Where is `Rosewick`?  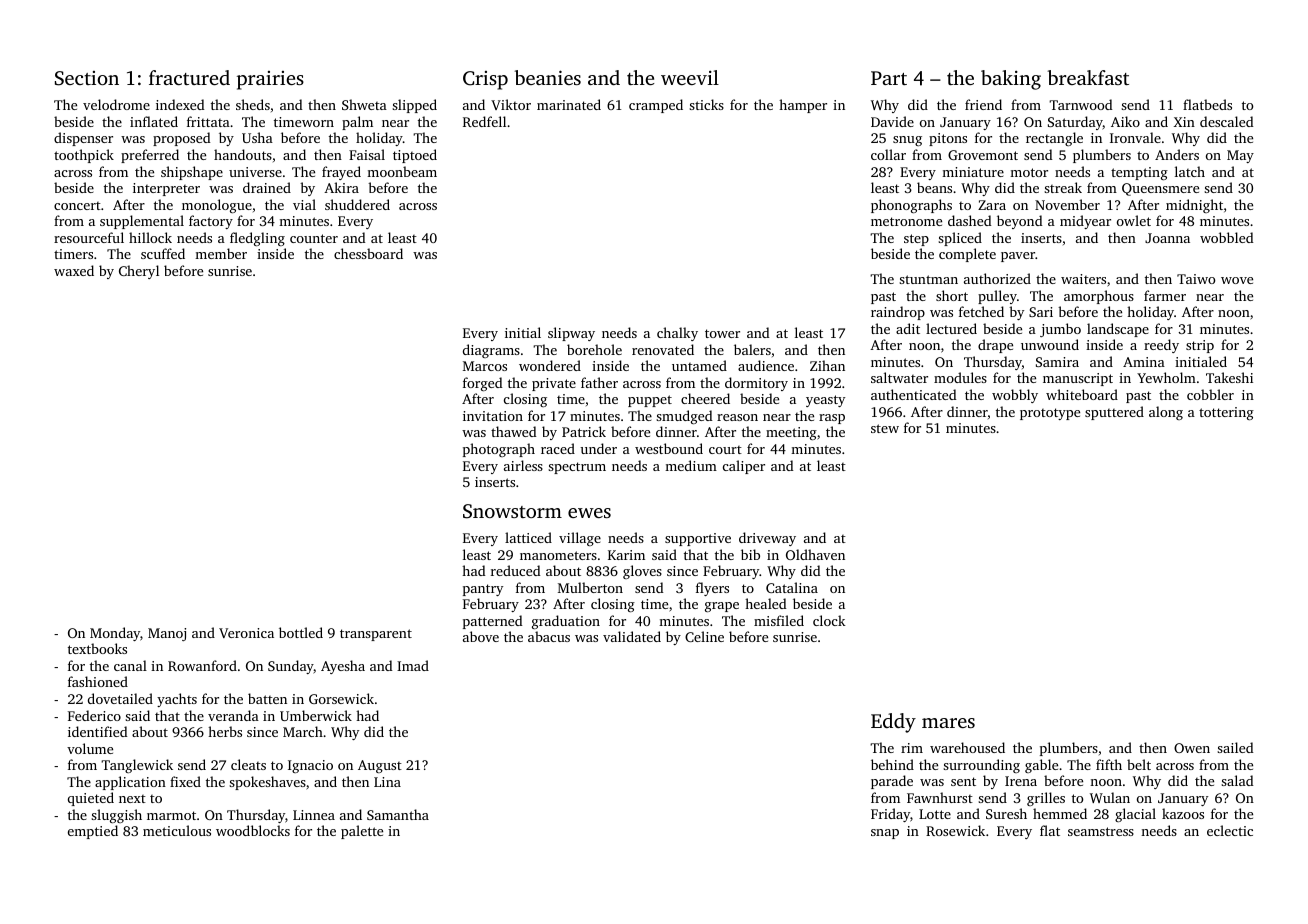 Rosewick is located at coordinates (955, 830).
